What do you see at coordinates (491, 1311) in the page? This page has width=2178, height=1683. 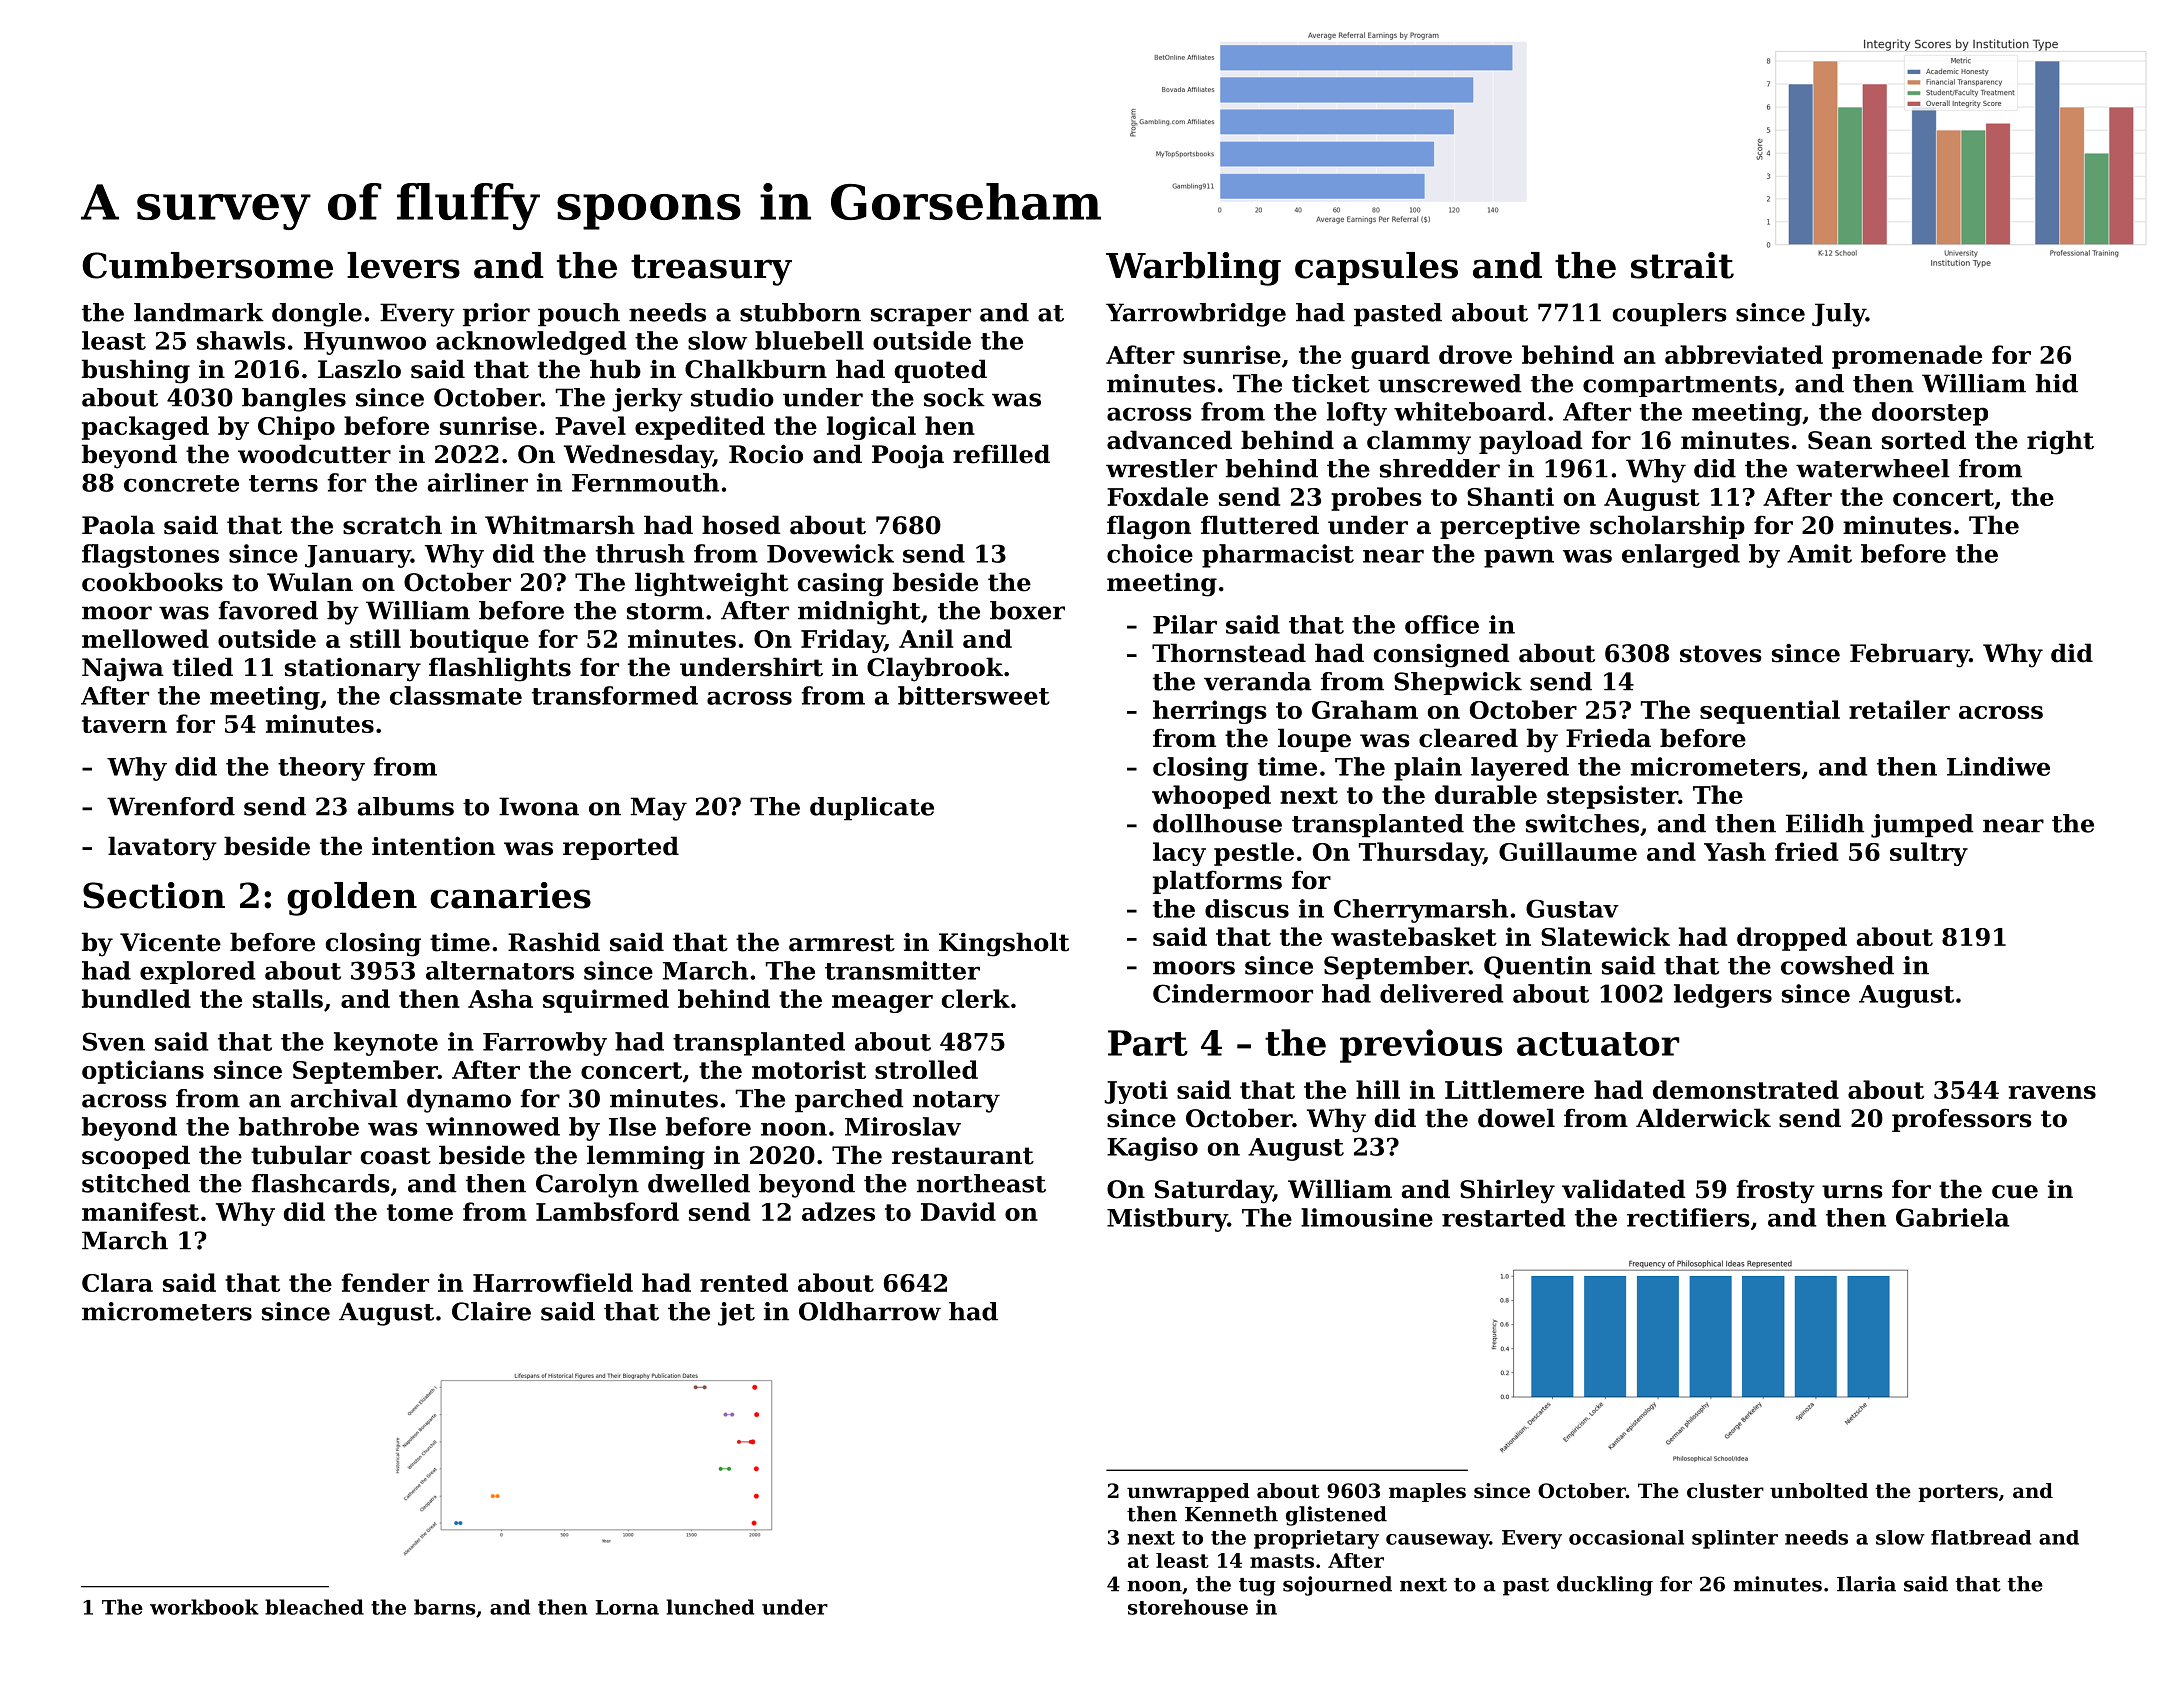 I see `Claire` at bounding box center [491, 1311].
